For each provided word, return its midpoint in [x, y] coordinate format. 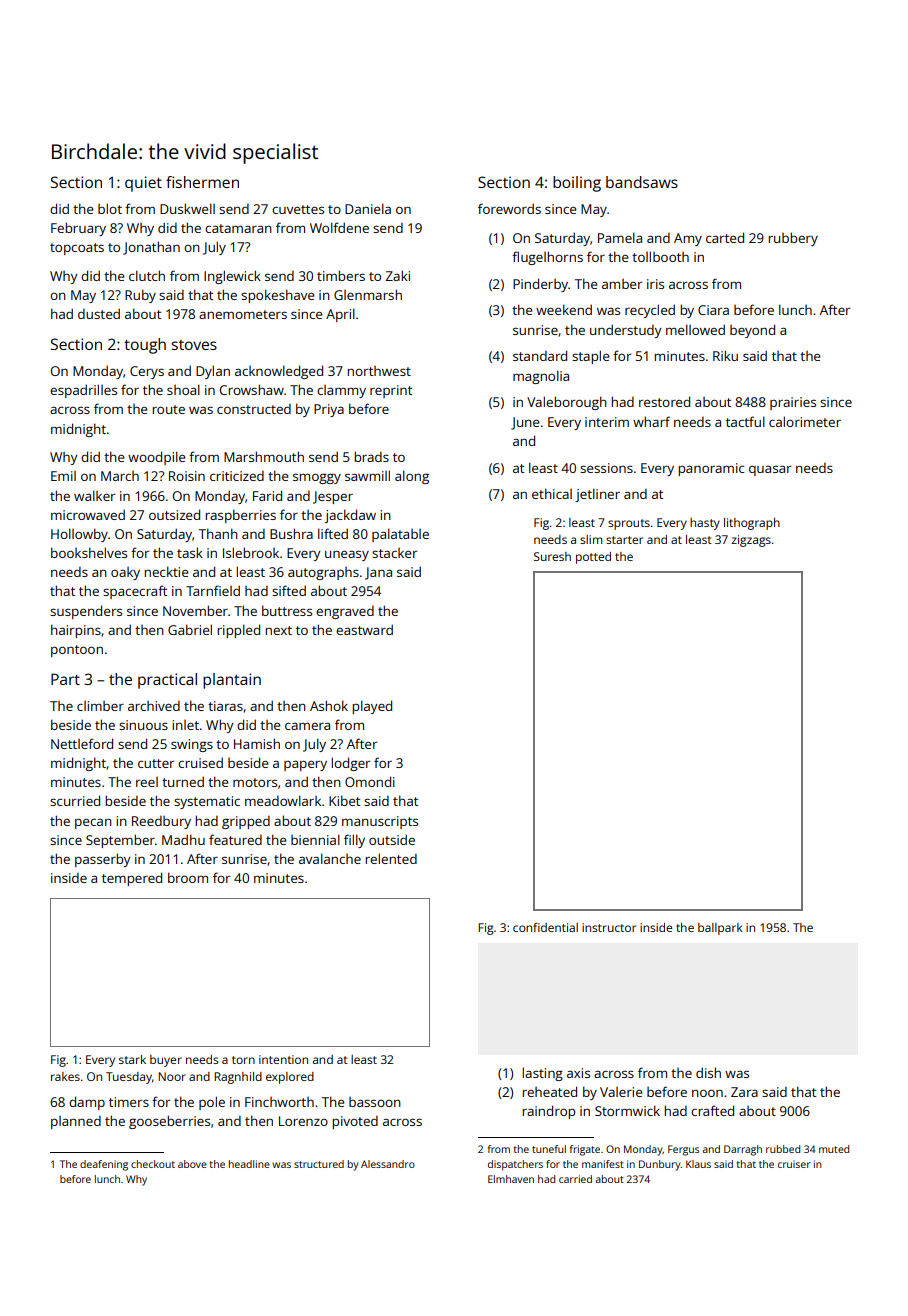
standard [540, 355]
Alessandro [388, 1164]
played [372, 707]
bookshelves [89, 552]
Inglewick [232, 277]
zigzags [751, 541]
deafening [104, 1165]
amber [622, 284]
